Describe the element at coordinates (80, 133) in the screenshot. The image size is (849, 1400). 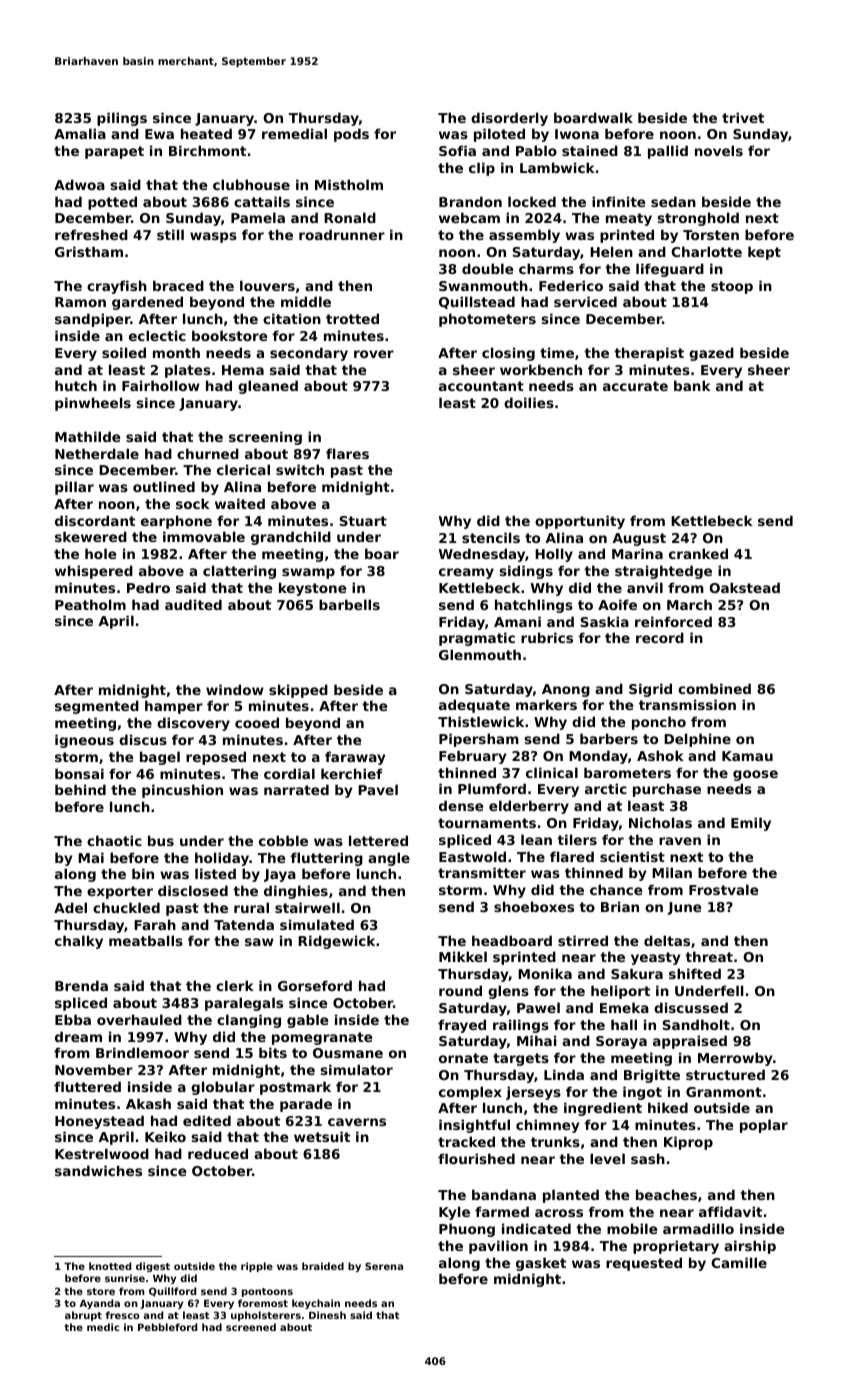
I see `Amalia` at that location.
